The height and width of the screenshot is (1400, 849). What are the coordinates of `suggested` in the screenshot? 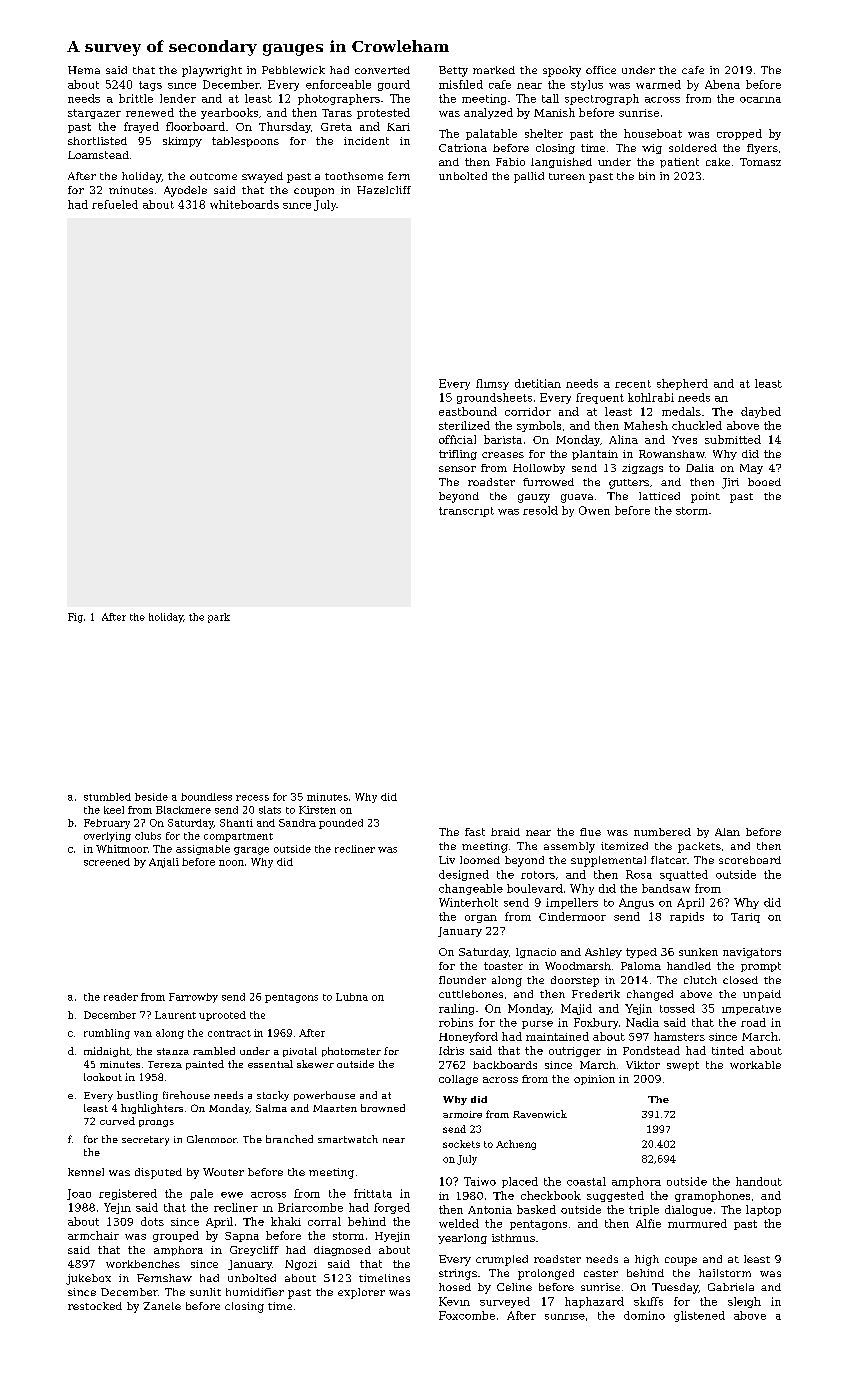 It's located at (615, 1196).
